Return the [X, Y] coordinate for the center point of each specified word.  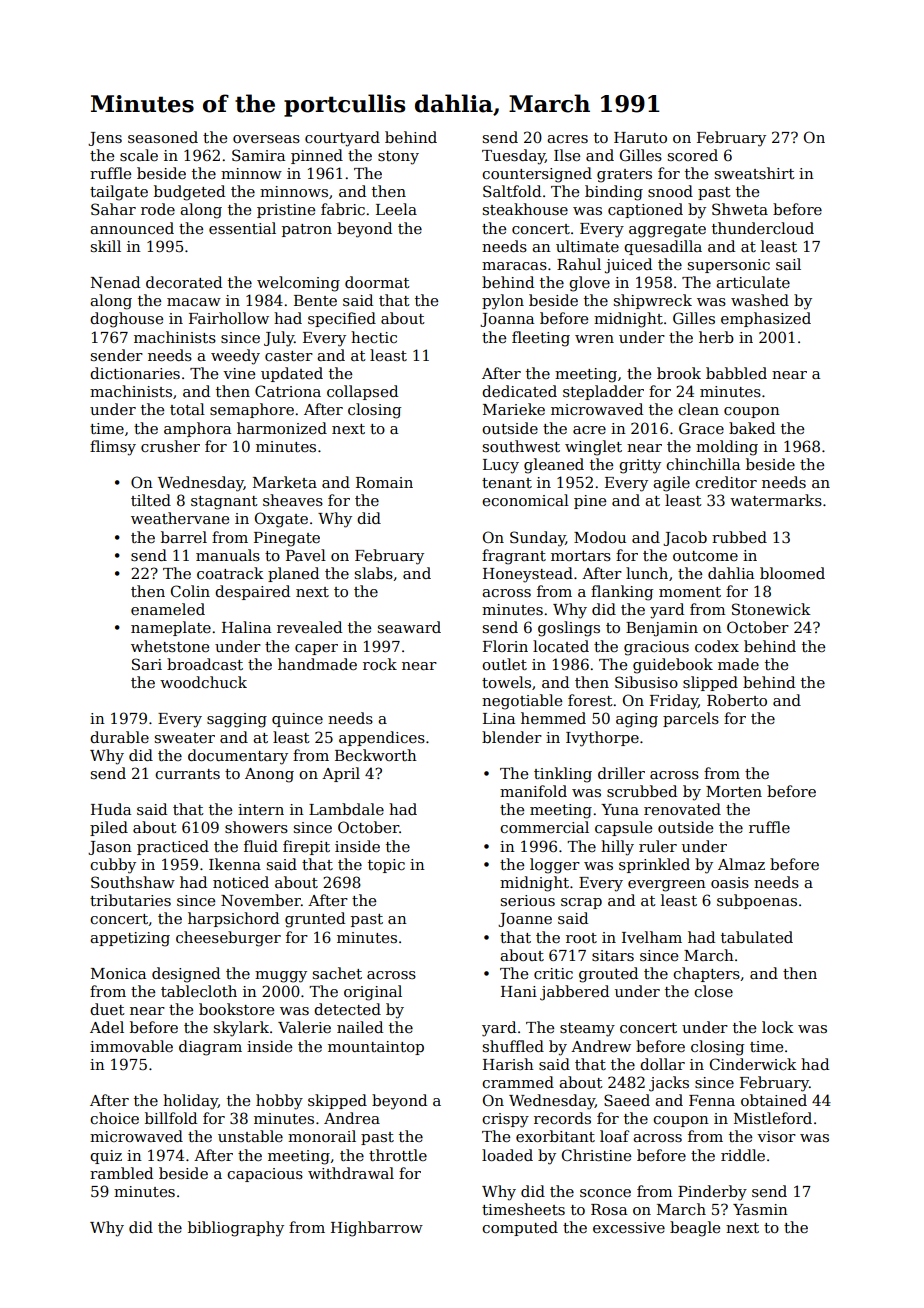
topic [386, 866]
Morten [734, 791]
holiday [190, 1102]
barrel [184, 537]
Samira [258, 155]
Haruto [640, 137]
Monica [118, 973]
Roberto [737, 700]
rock [380, 664]
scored [693, 155]
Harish [508, 1064]
